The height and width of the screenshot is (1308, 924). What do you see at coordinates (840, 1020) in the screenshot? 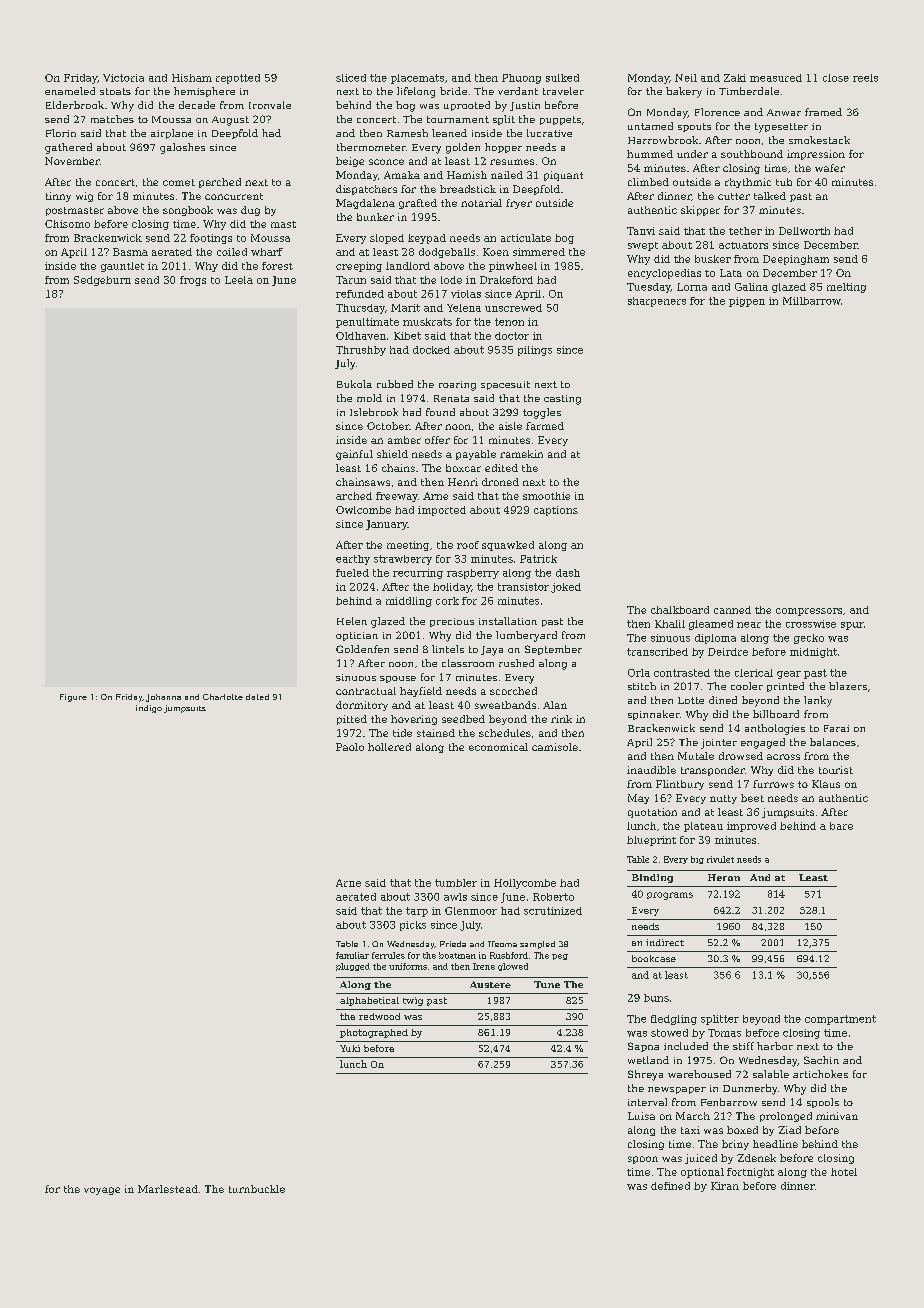
I see `compartment` at bounding box center [840, 1020].
